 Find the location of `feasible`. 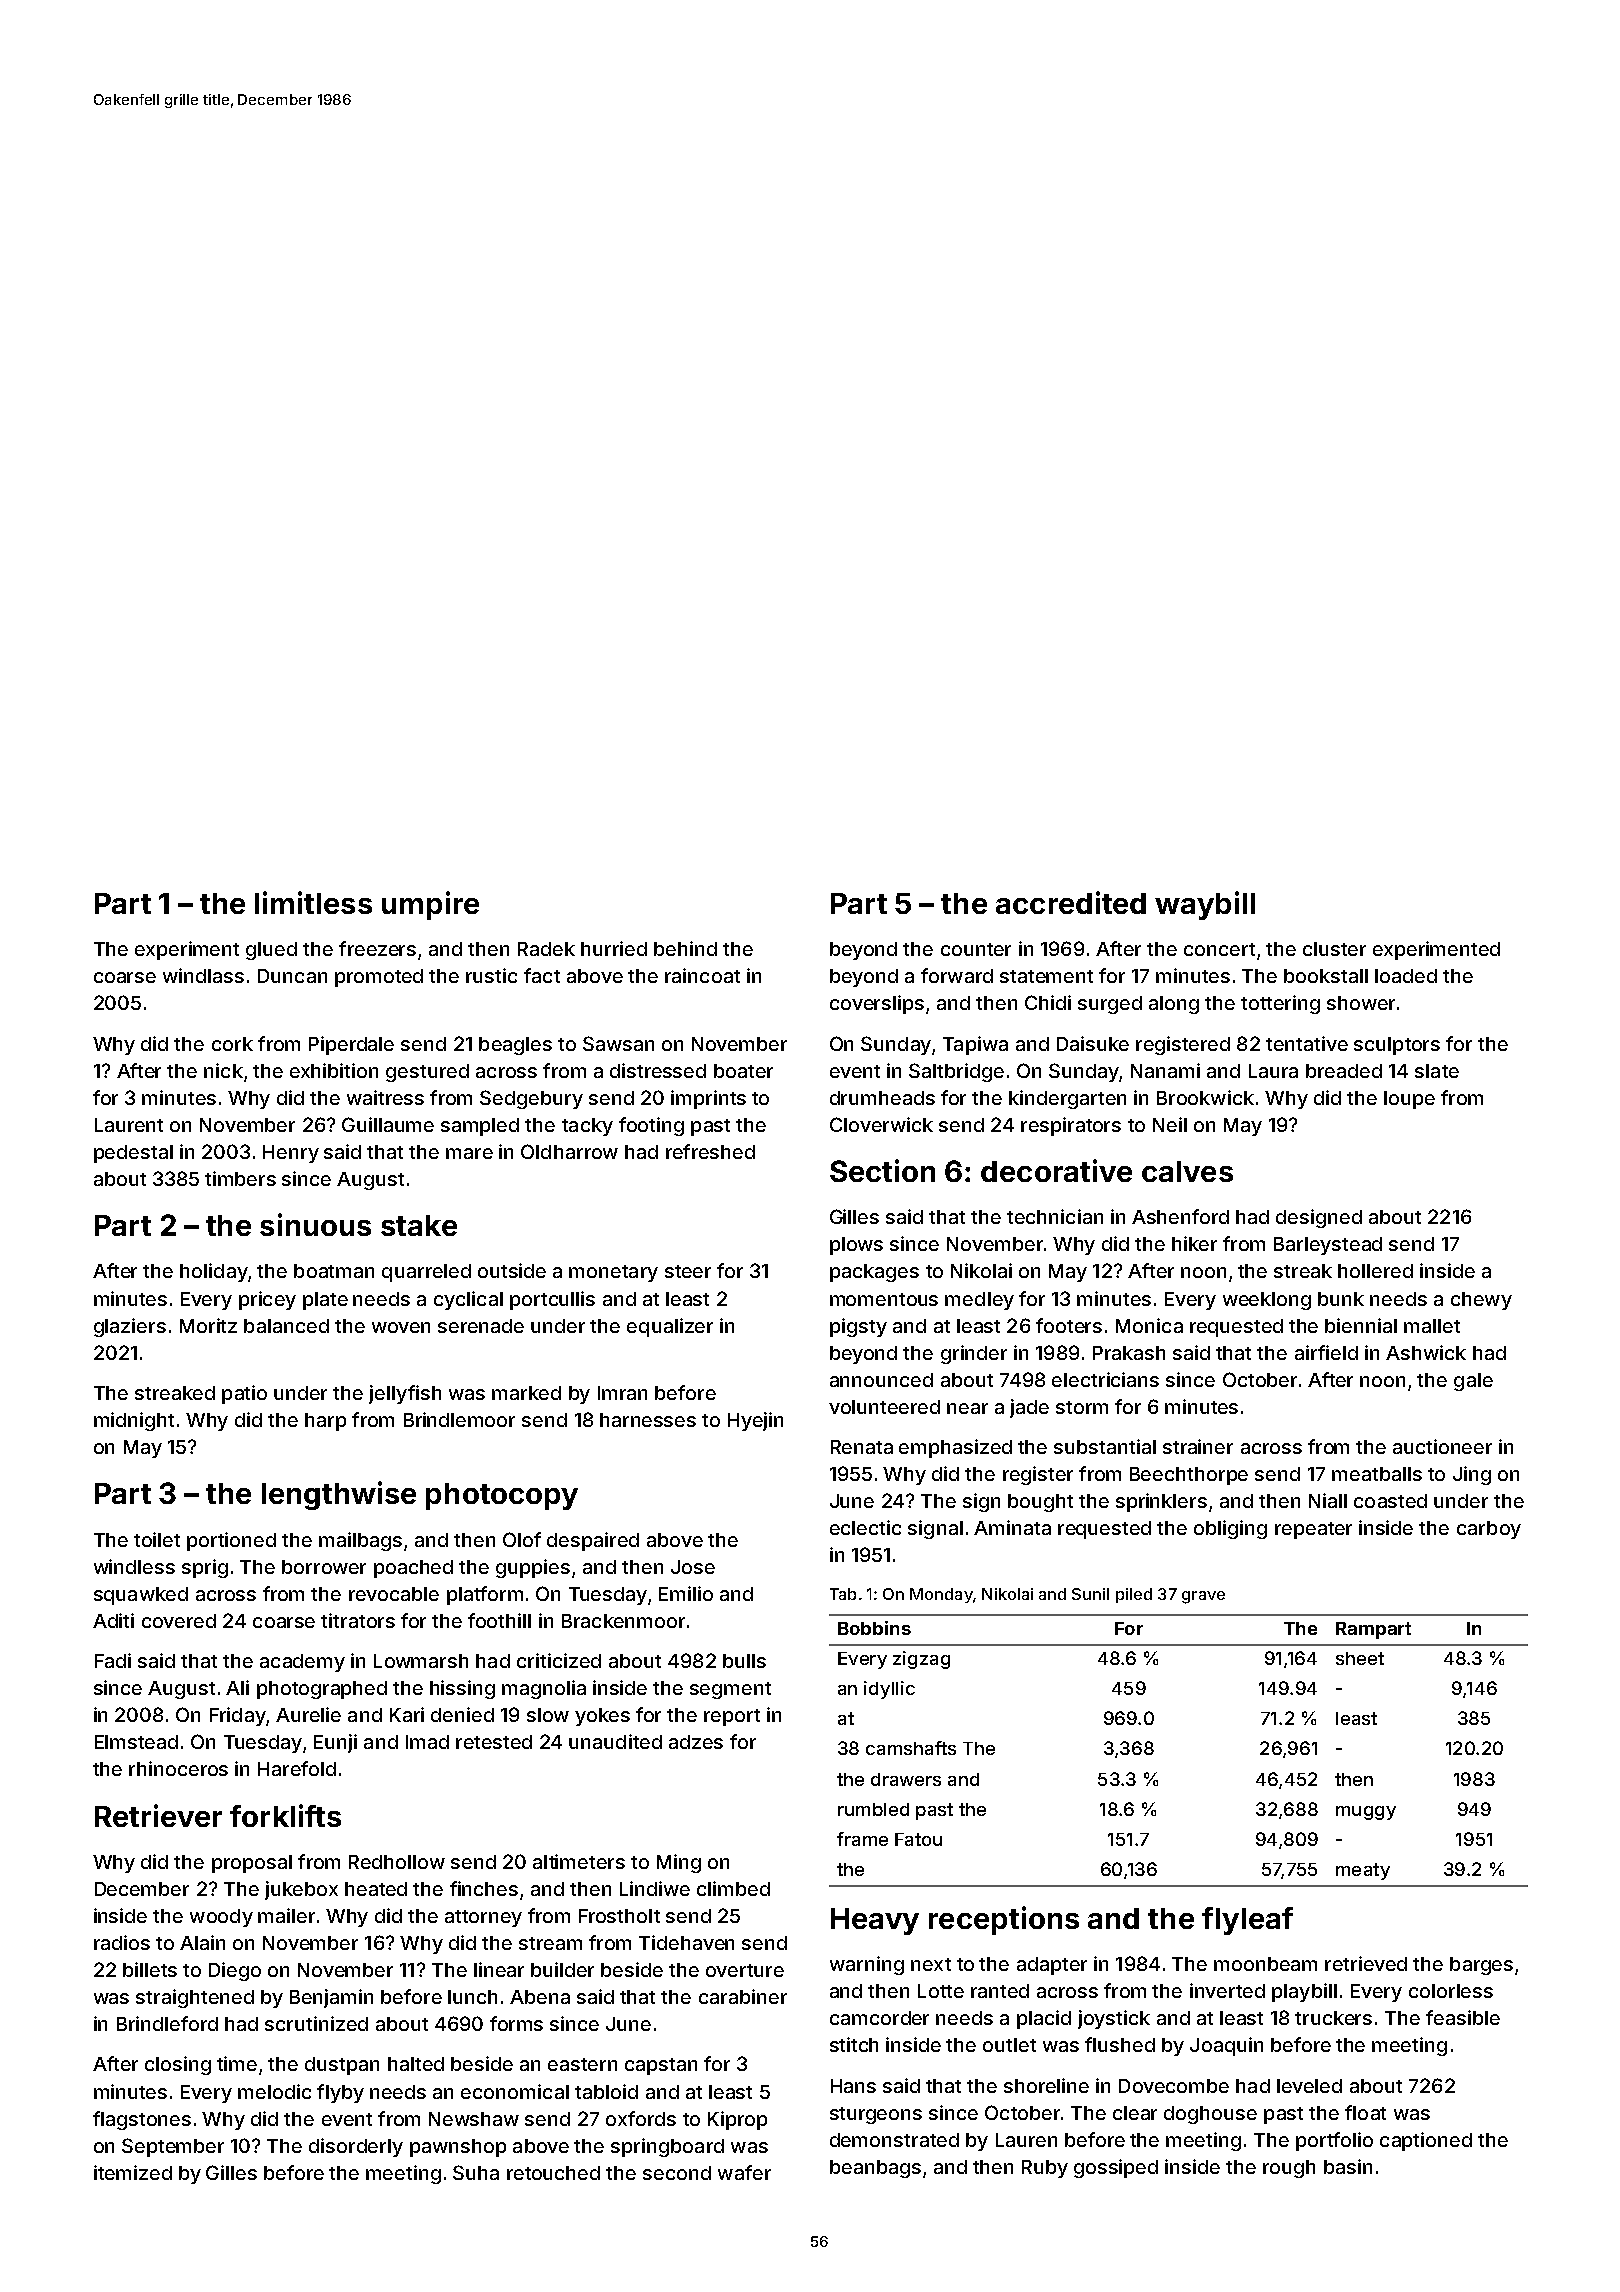

feasible is located at coordinates (1463, 2017).
